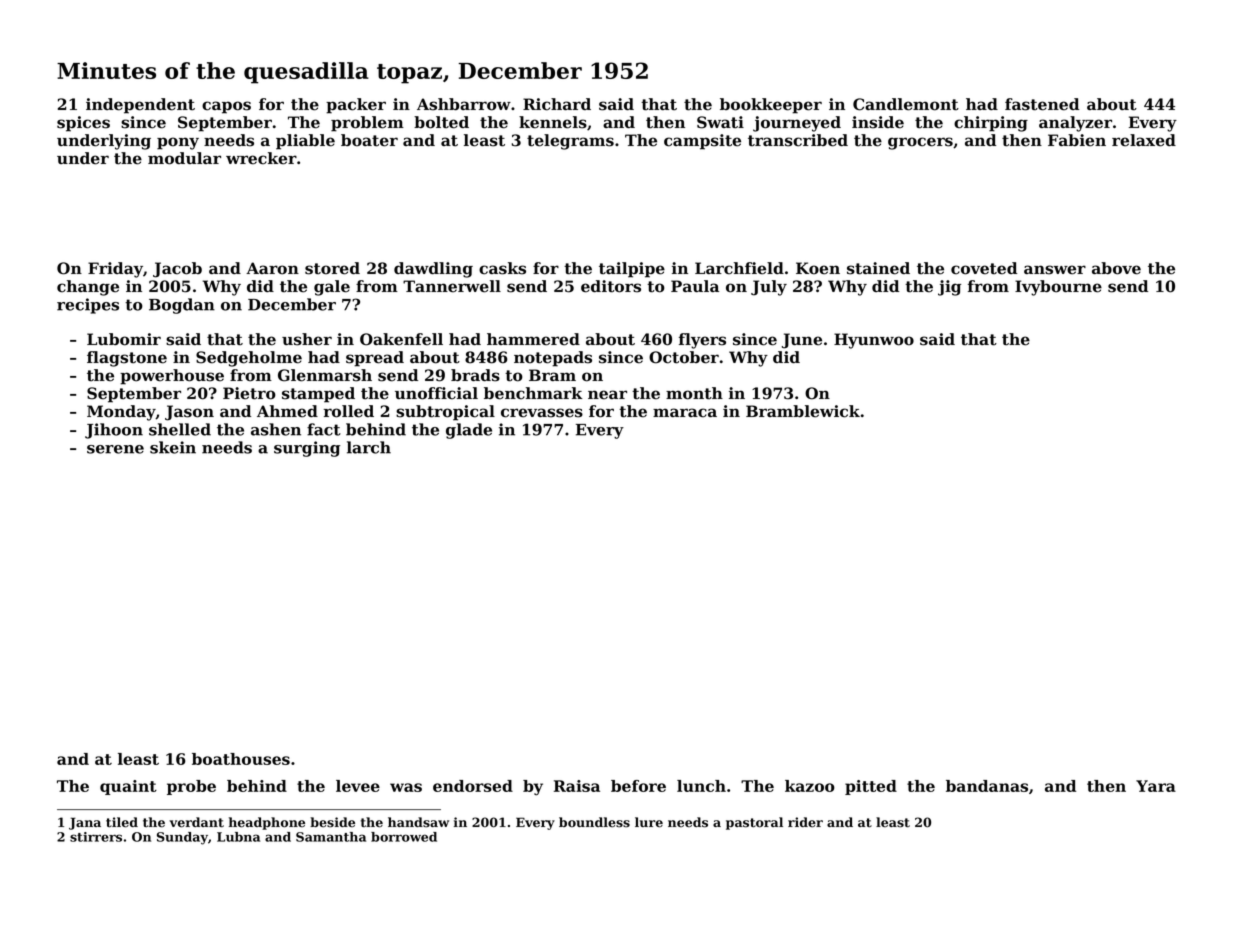  I want to click on lure, so click(649, 822).
